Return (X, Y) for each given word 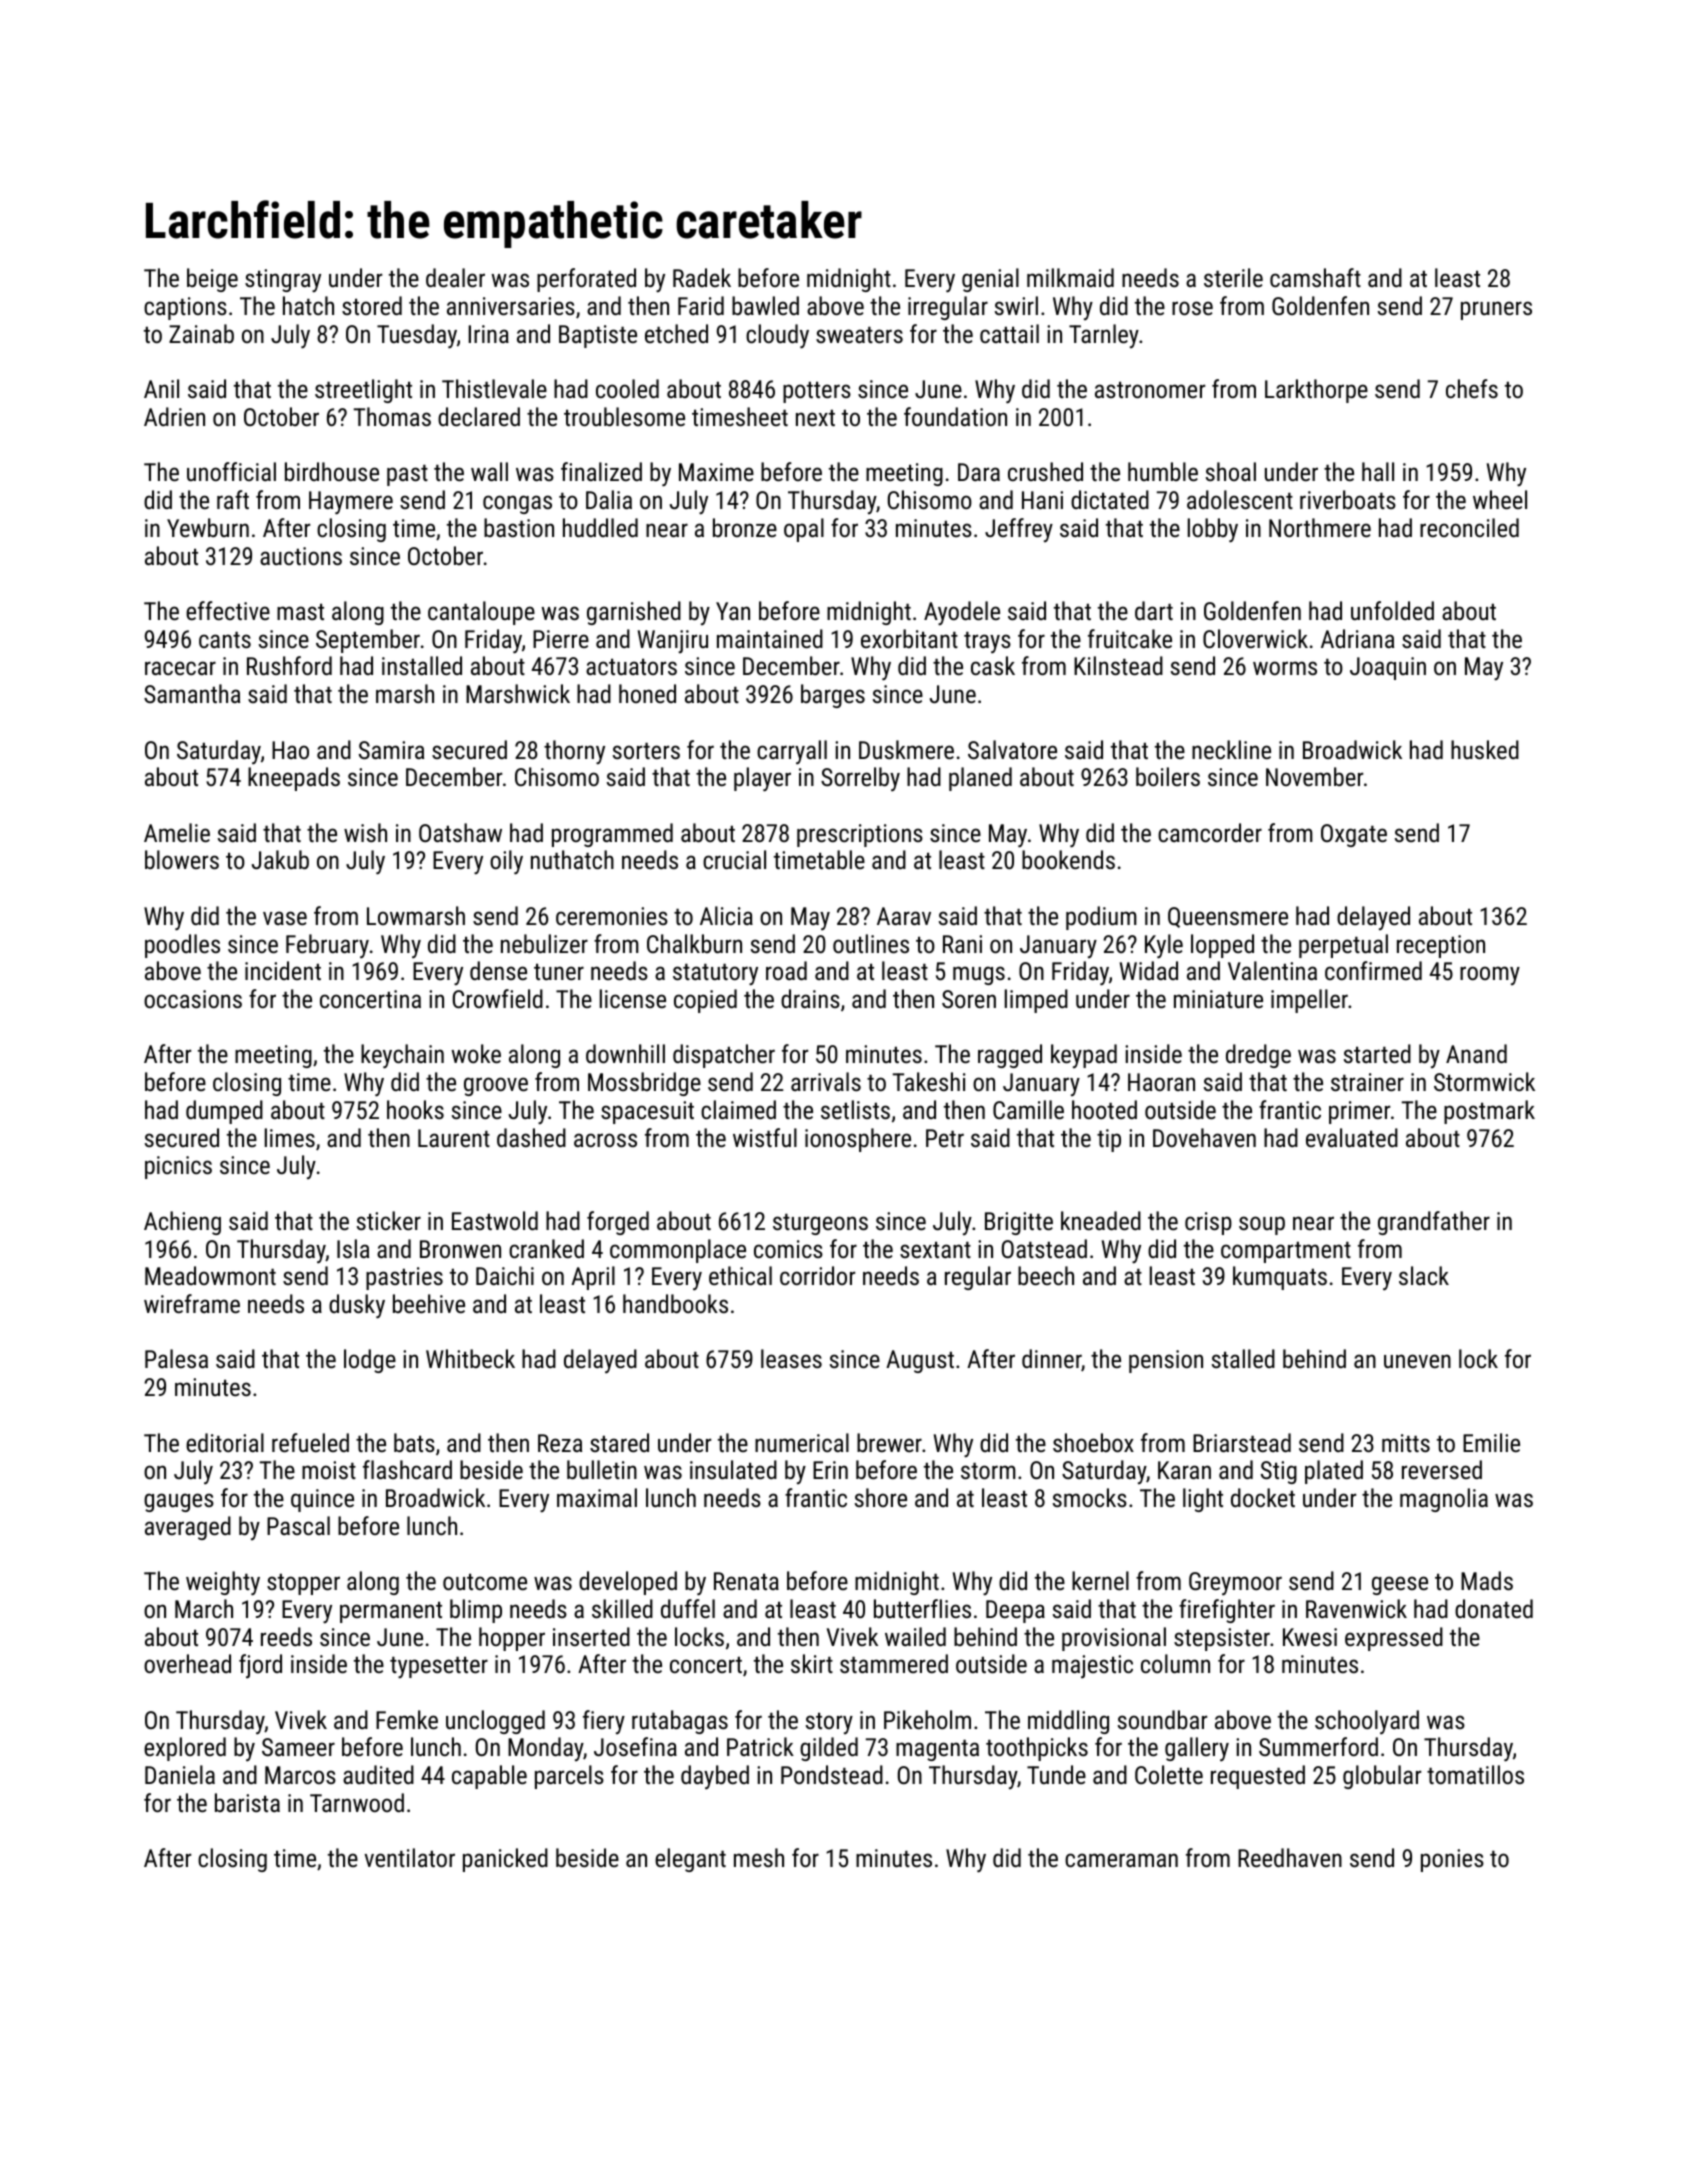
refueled (310, 1442)
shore (881, 1497)
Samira (391, 750)
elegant (690, 1860)
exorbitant (909, 638)
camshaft (1315, 277)
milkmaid (1070, 277)
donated (1494, 1608)
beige (212, 280)
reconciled (1469, 527)
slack (1424, 1275)
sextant (935, 1249)
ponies (1452, 1860)
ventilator (409, 1857)
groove (496, 1086)
